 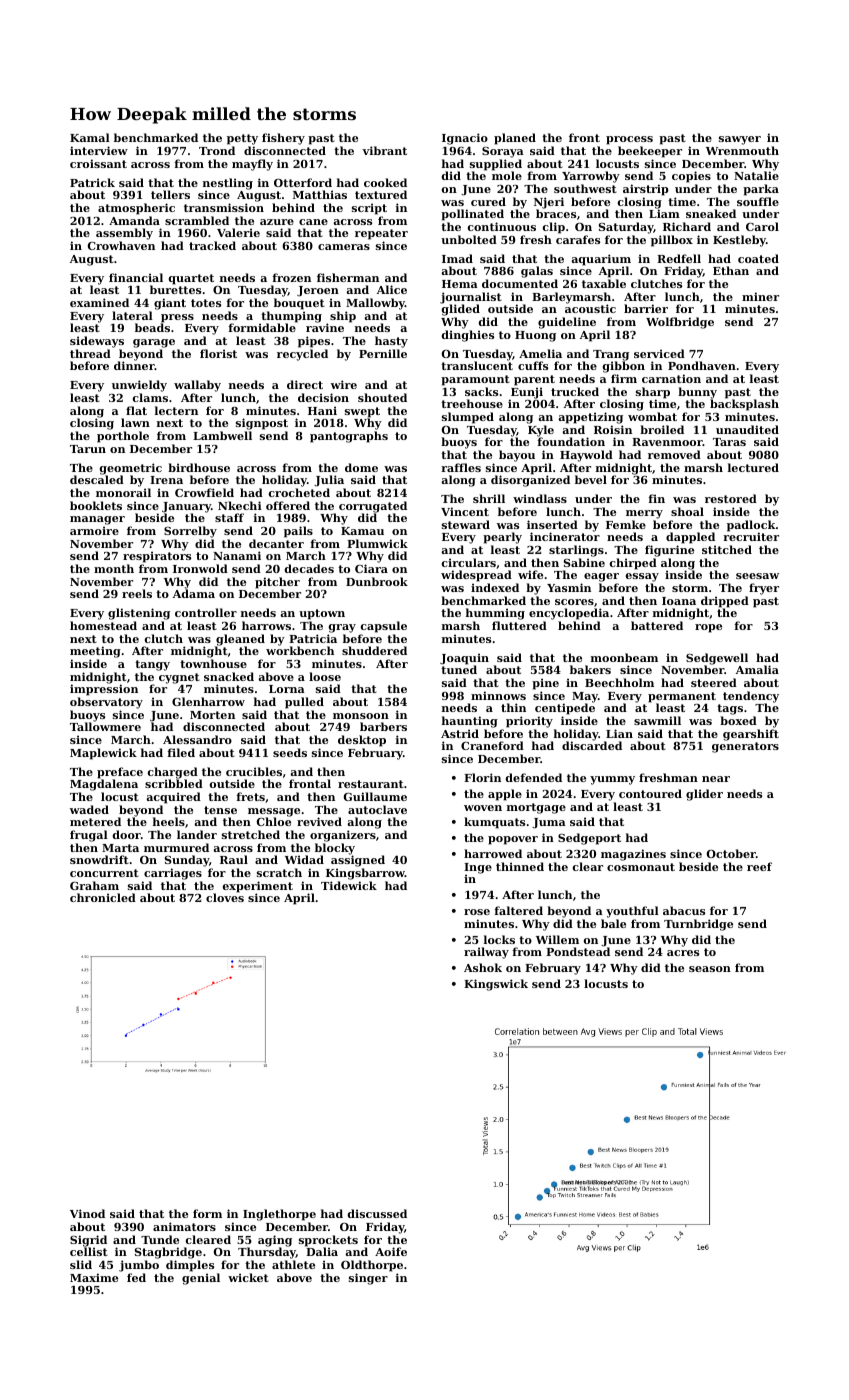 What do you see at coordinates (103, 897) in the screenshot?
I see `chronicled` at bounding box center [103, 897].
